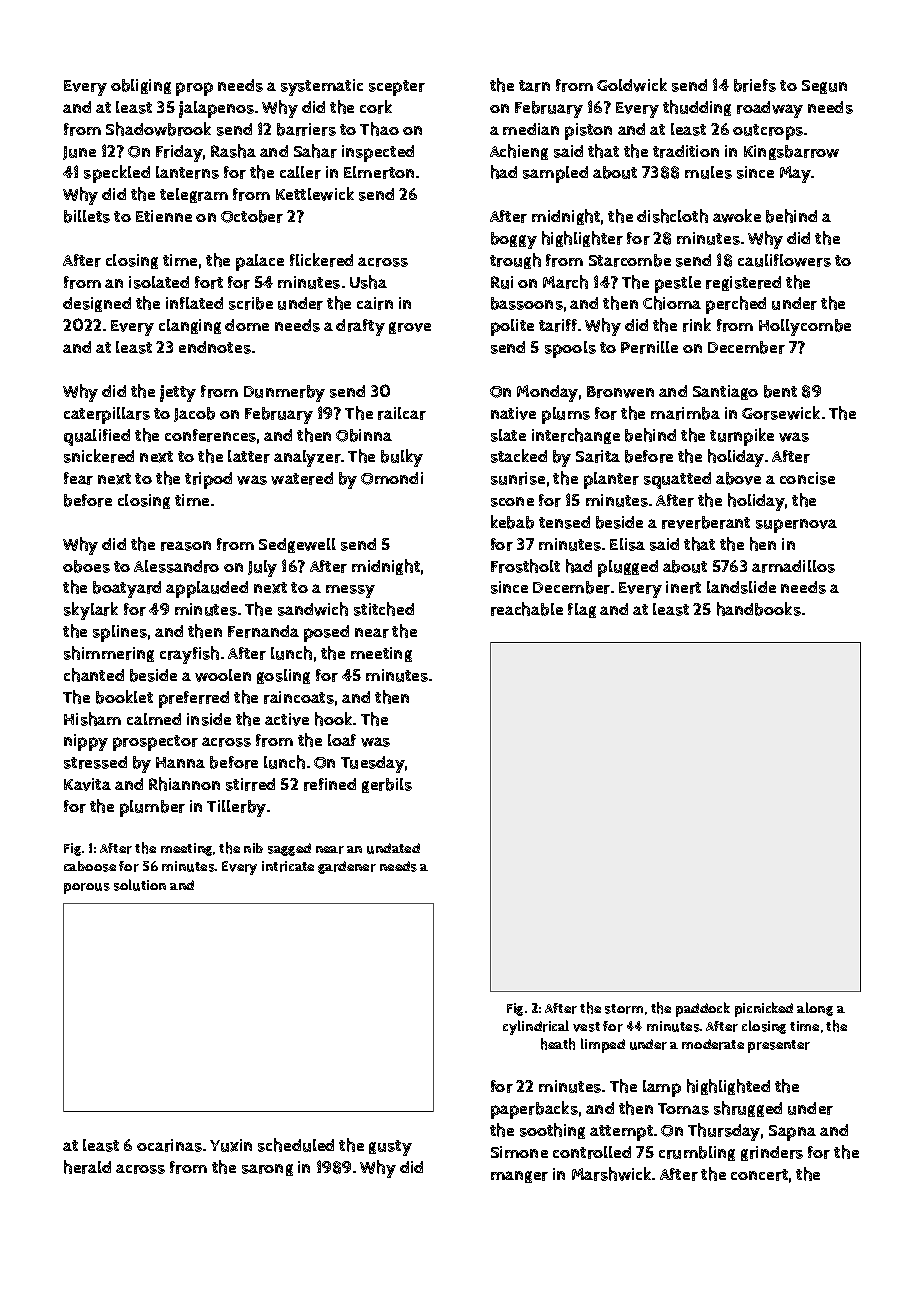 This image has height=1311, width=924. I want to click on designed, so click(97, 304).
